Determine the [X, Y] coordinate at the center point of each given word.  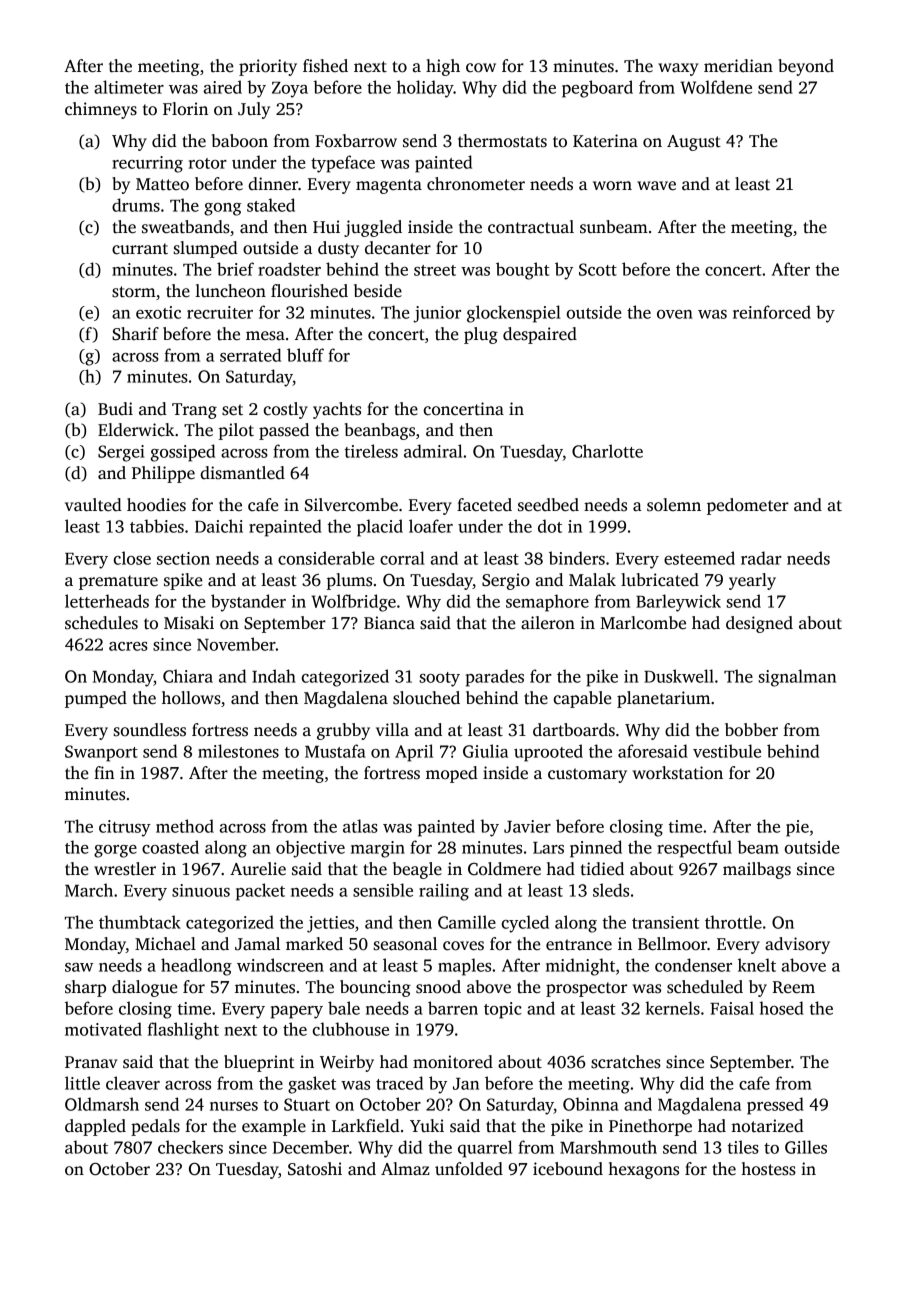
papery [297, 1012]
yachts [337, 410]
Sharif [135, 334]
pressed [775, 1106]
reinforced [772, 312]
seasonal [405, 944]
